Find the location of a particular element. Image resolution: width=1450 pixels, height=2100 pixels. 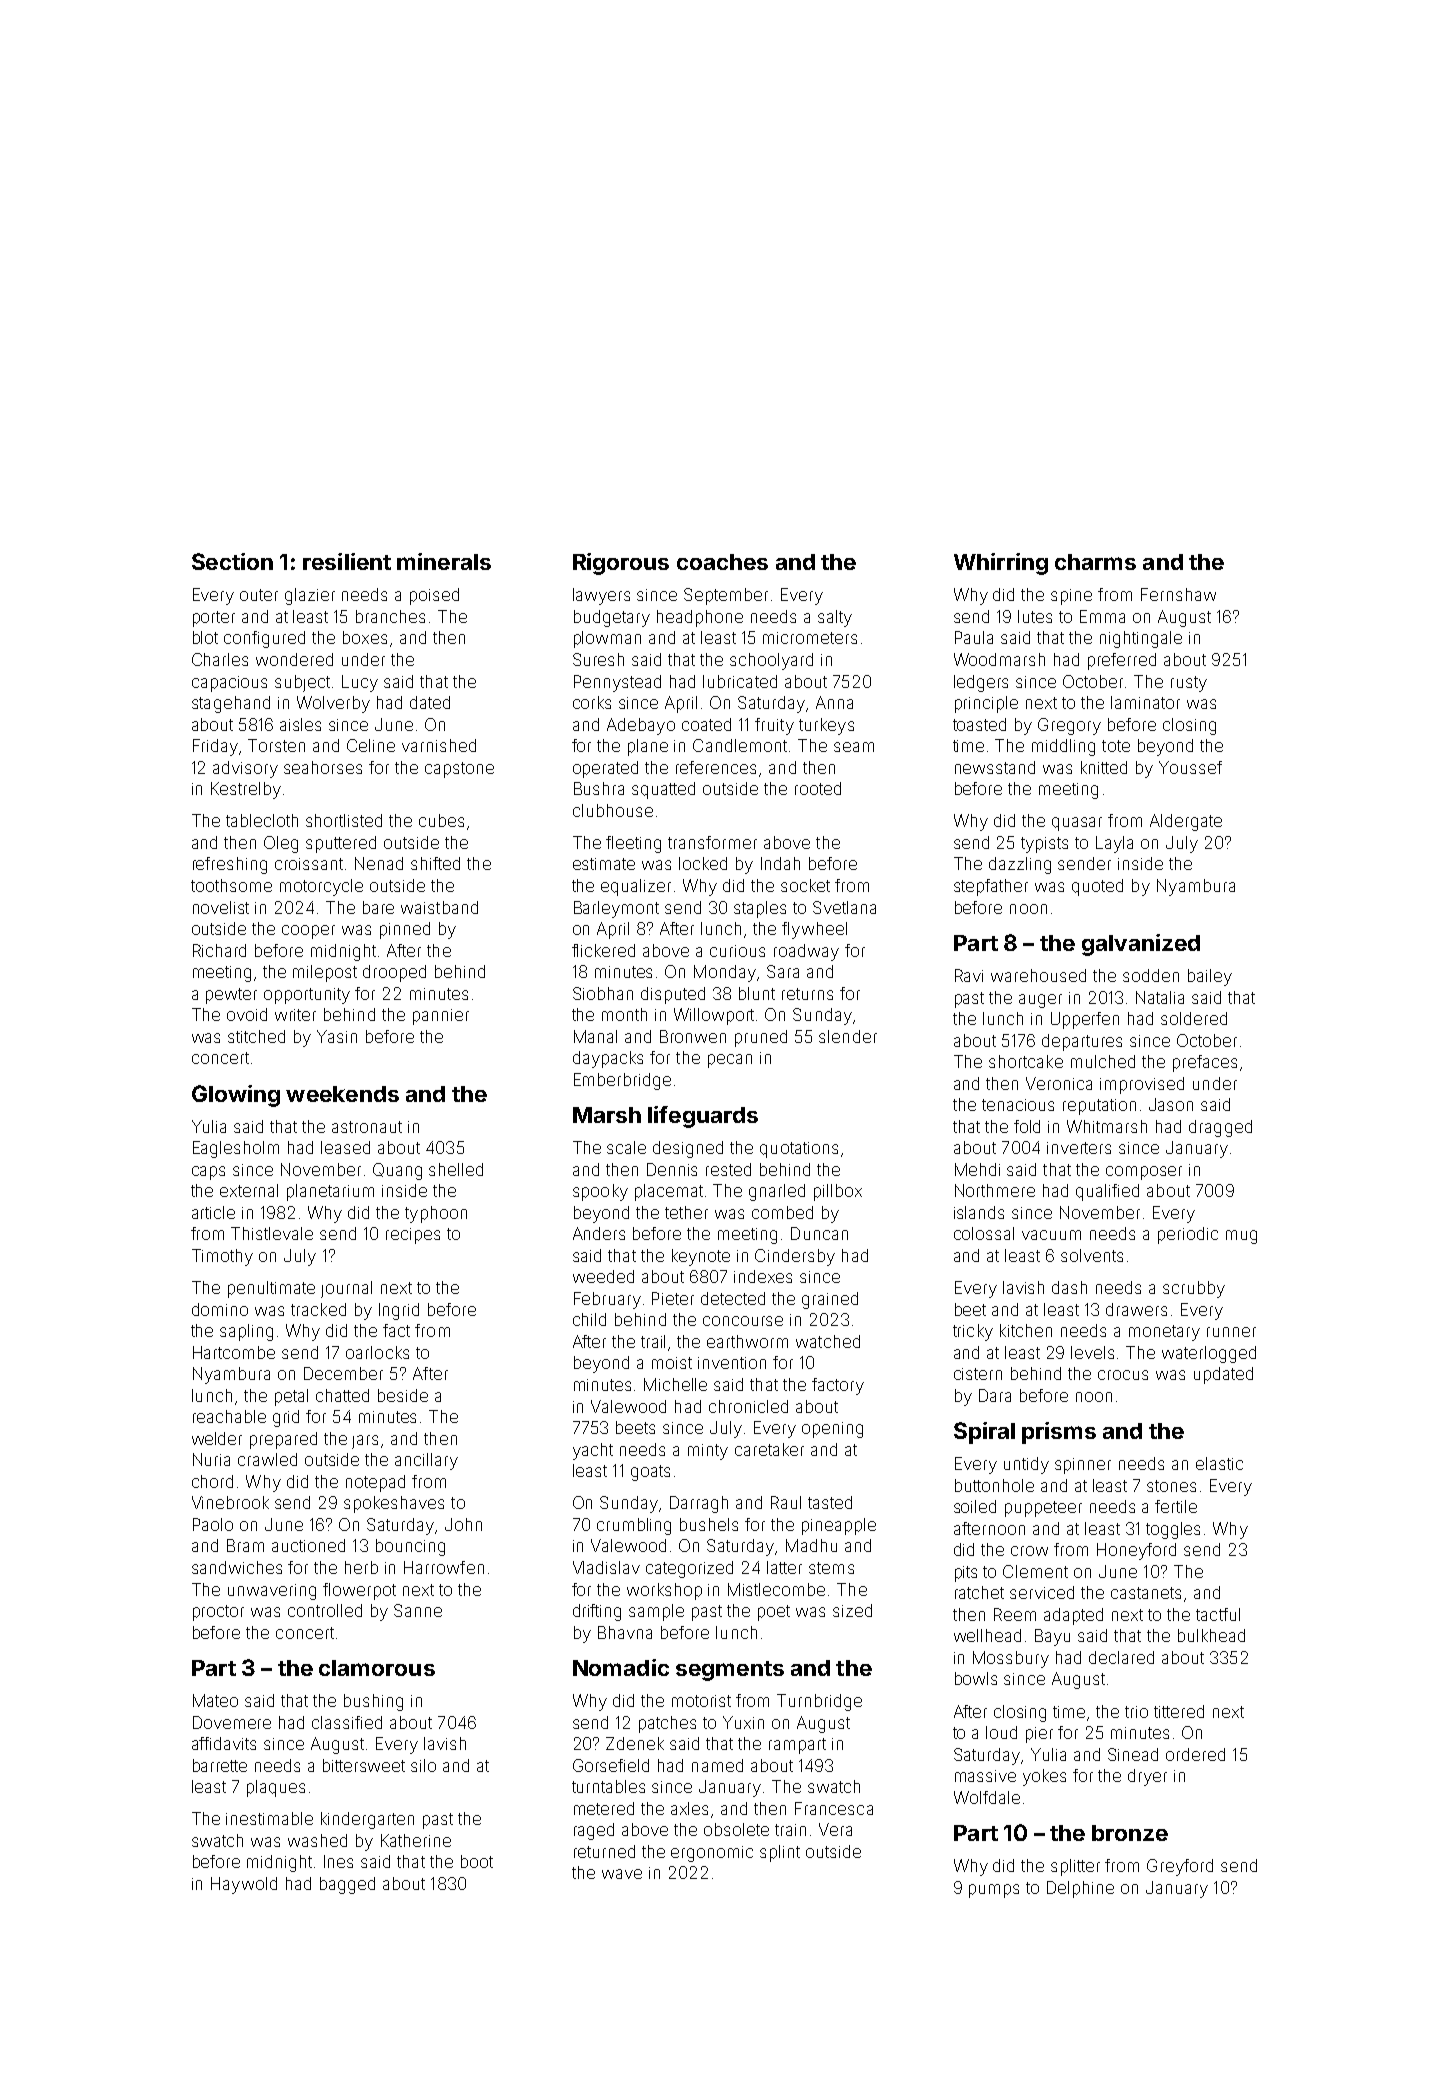

dragged is located at coordinates (1220, 1128).
